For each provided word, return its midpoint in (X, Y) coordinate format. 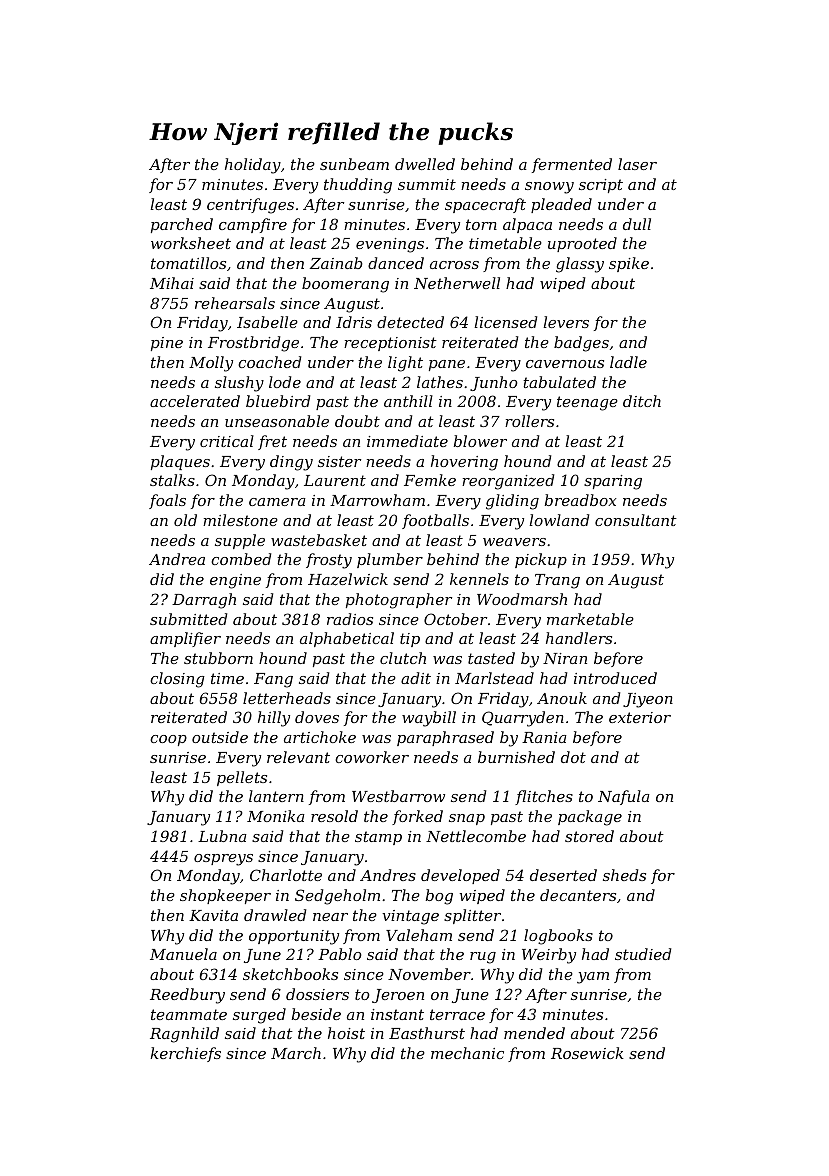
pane (447, 365)
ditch (642, 401)
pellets (242, 778)
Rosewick (587, 1053)
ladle (628, 362)
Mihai (172, 283)
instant (397, 1014)
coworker (372, 757)
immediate (407, 441)
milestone (240, 520)
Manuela (183, 954)
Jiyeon (648, 700)
